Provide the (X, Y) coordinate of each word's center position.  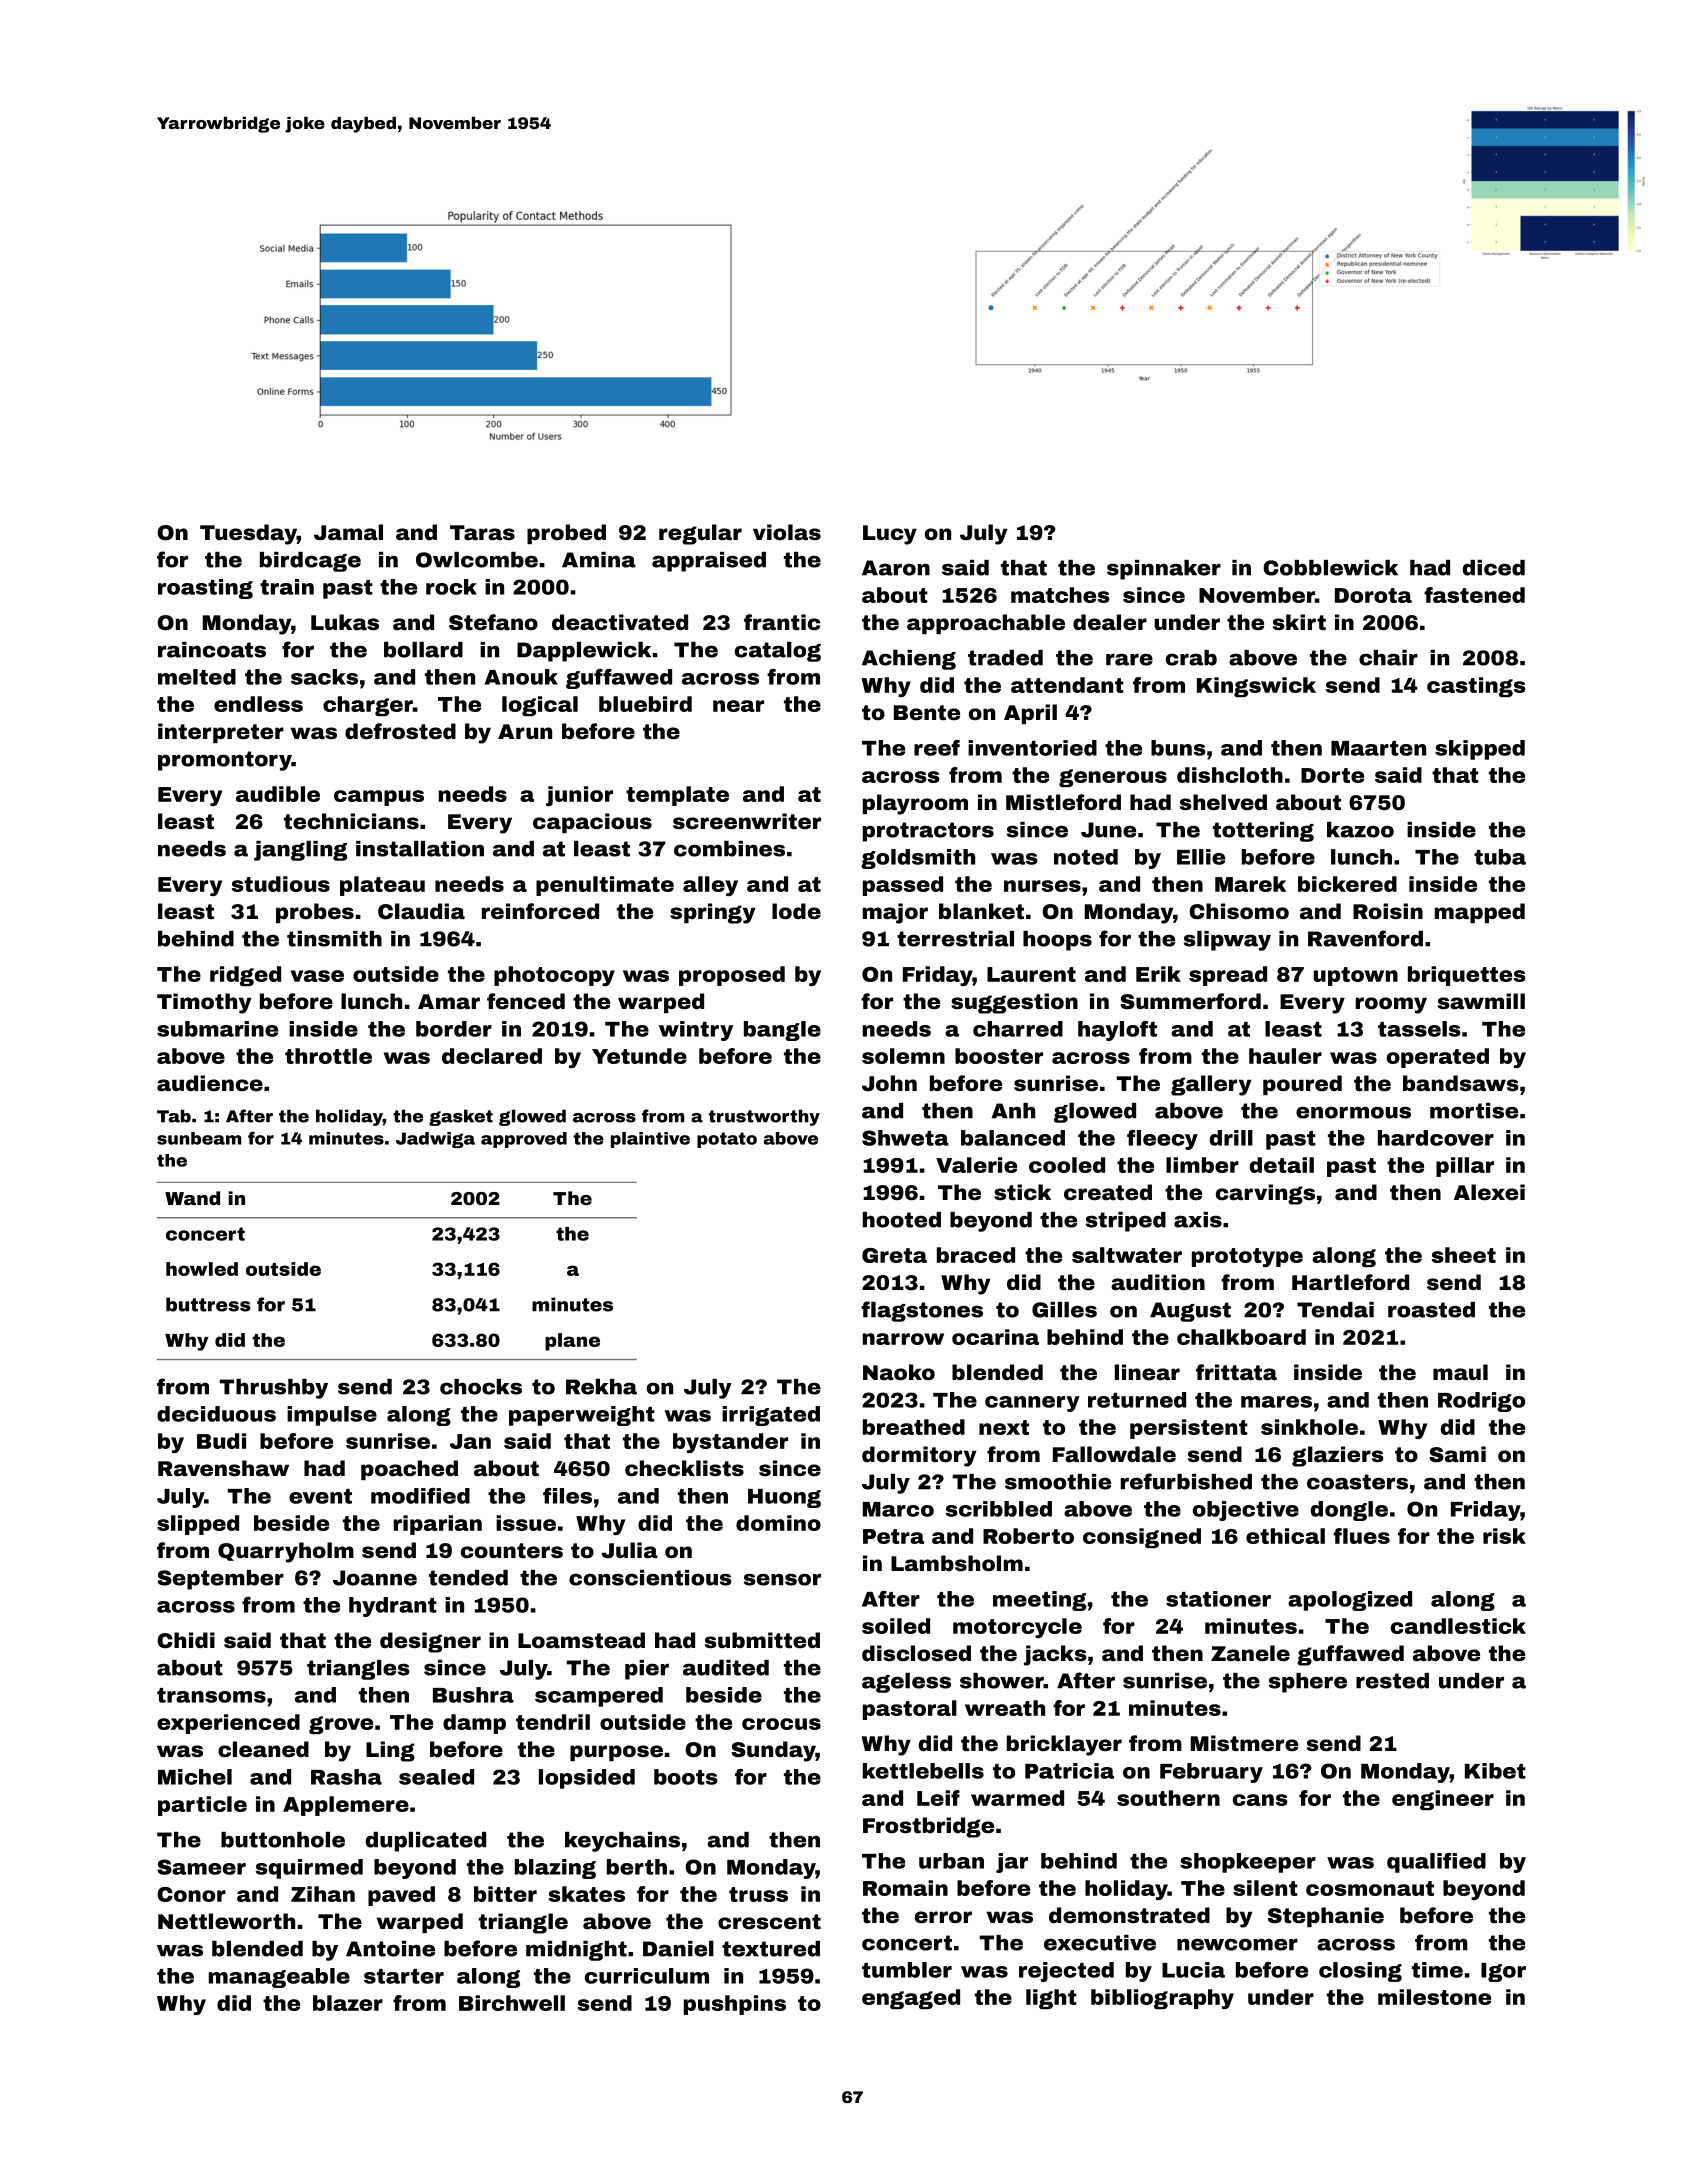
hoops (1057, 941)
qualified (1436, 1863)
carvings (1265, 1194)
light (1051, 1999)
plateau (382, 886)
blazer (348, 2003)
